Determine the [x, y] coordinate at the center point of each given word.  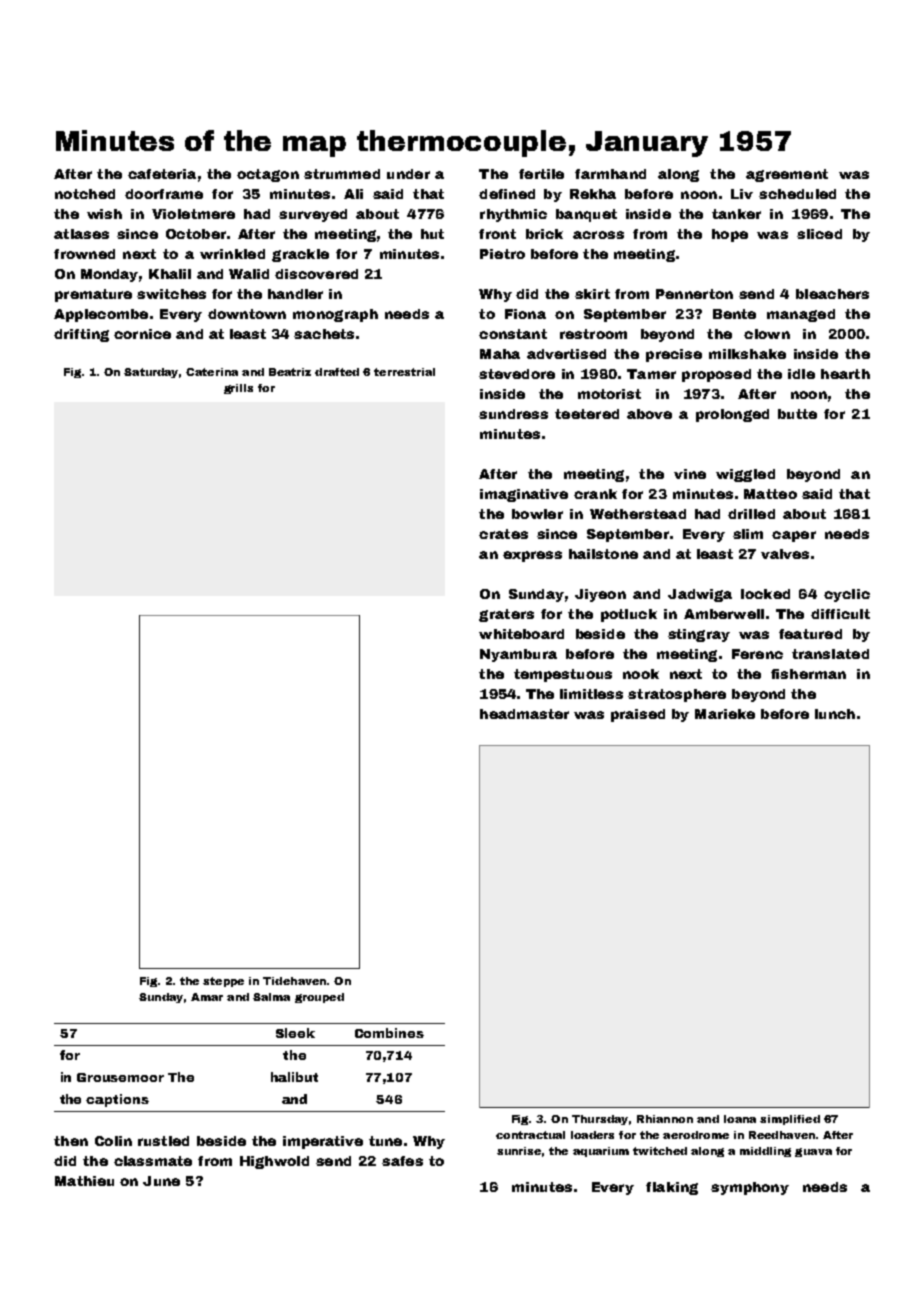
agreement [787, 175]
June [161, 1181]
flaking [672, 1188]
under [408, 174]
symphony [750, 1188]
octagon [268, 175]
